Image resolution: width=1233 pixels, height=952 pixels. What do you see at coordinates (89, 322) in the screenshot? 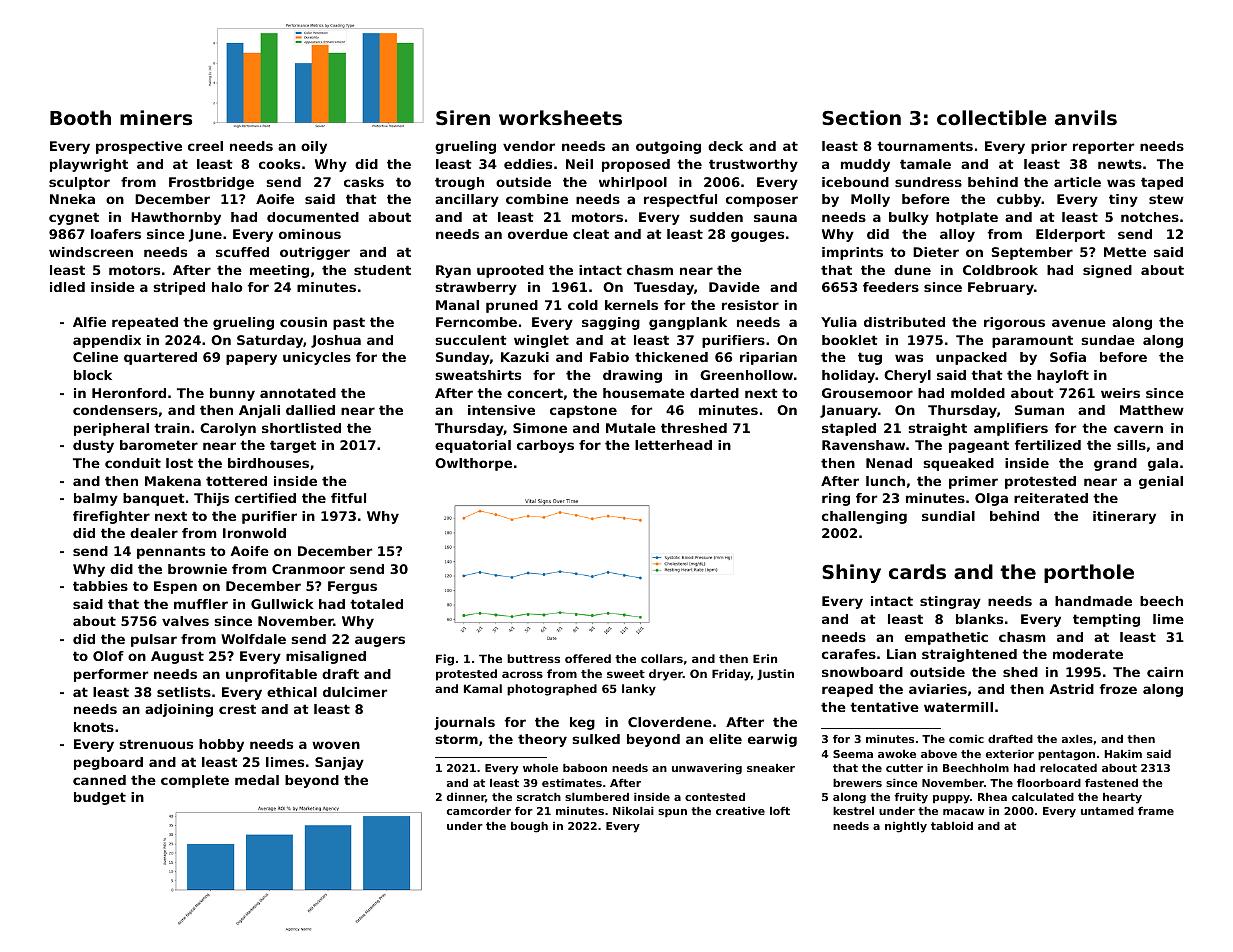
I see `Alfie` at bounding box center [89, 322].
